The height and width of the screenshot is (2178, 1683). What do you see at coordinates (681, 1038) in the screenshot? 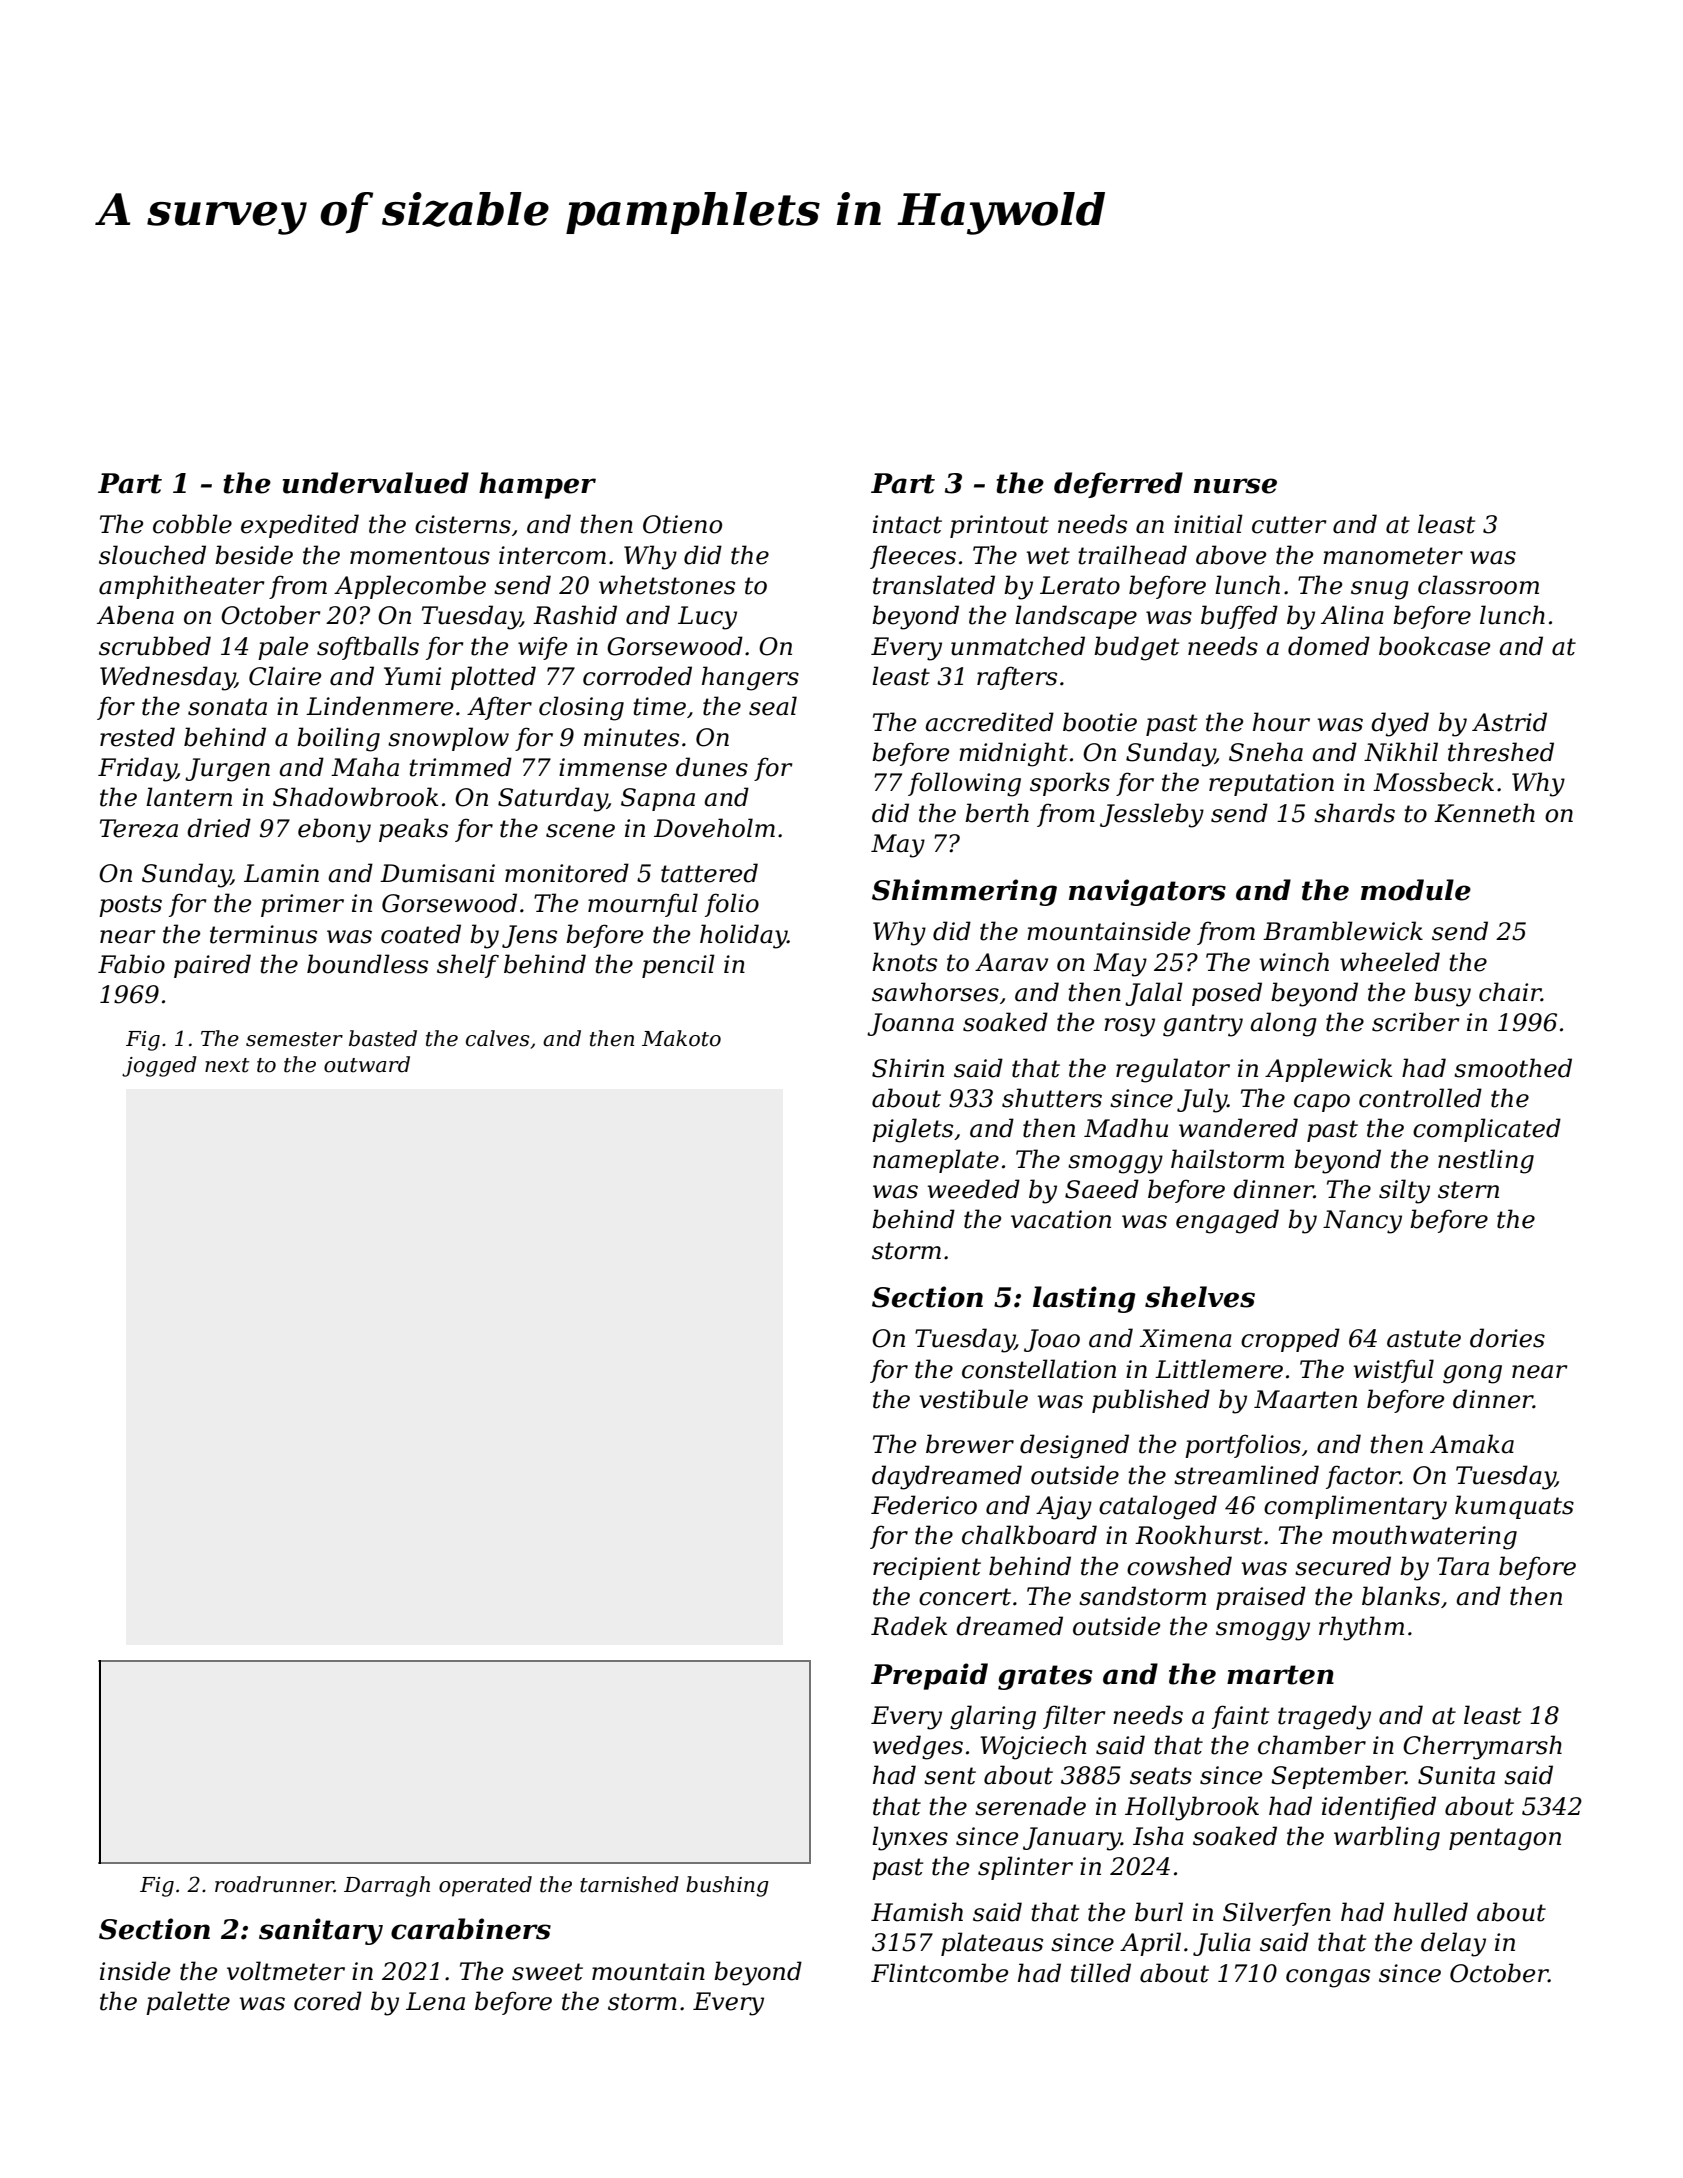
I see `Makoto` at bounding box center [681, 1038].
